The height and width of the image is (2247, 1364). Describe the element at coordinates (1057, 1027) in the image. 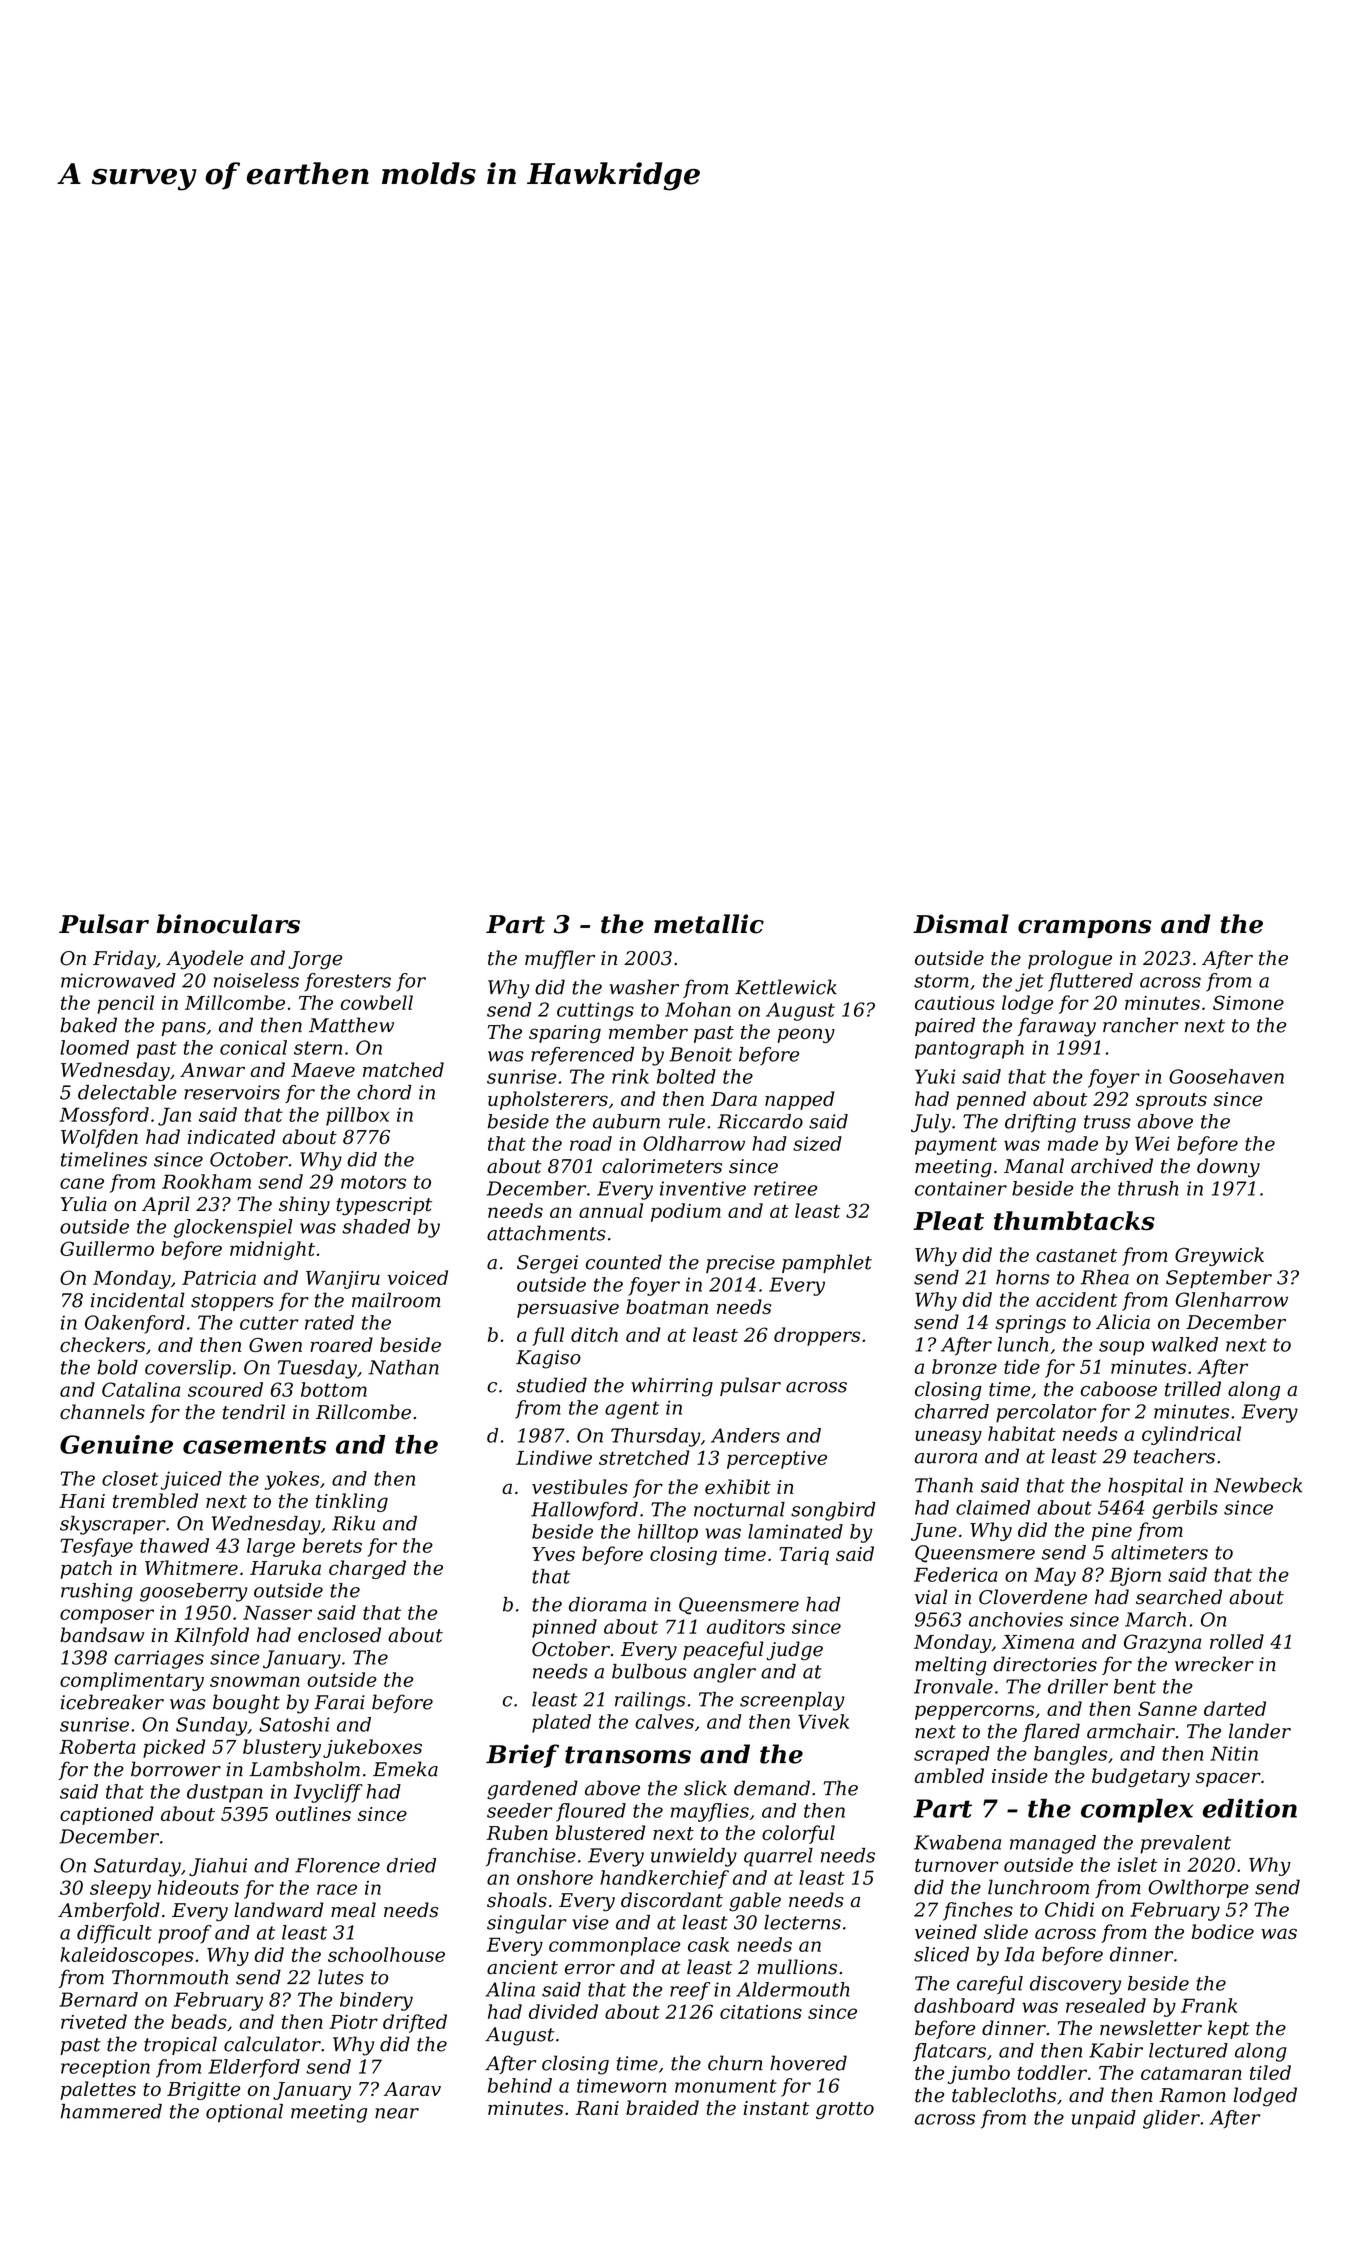

I see `faraway` at that location.
